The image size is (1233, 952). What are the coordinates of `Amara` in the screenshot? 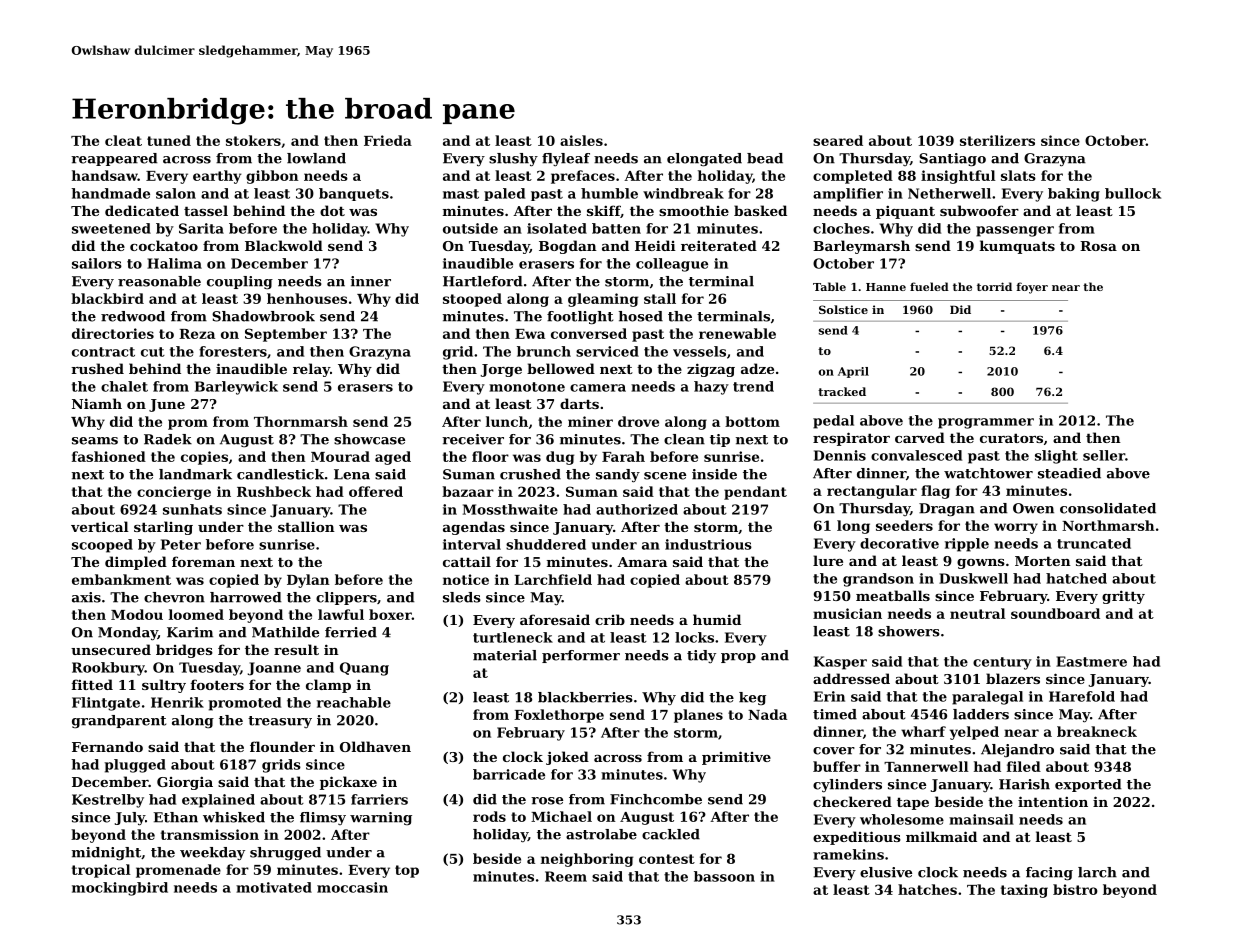 It's located at (642, 562).
